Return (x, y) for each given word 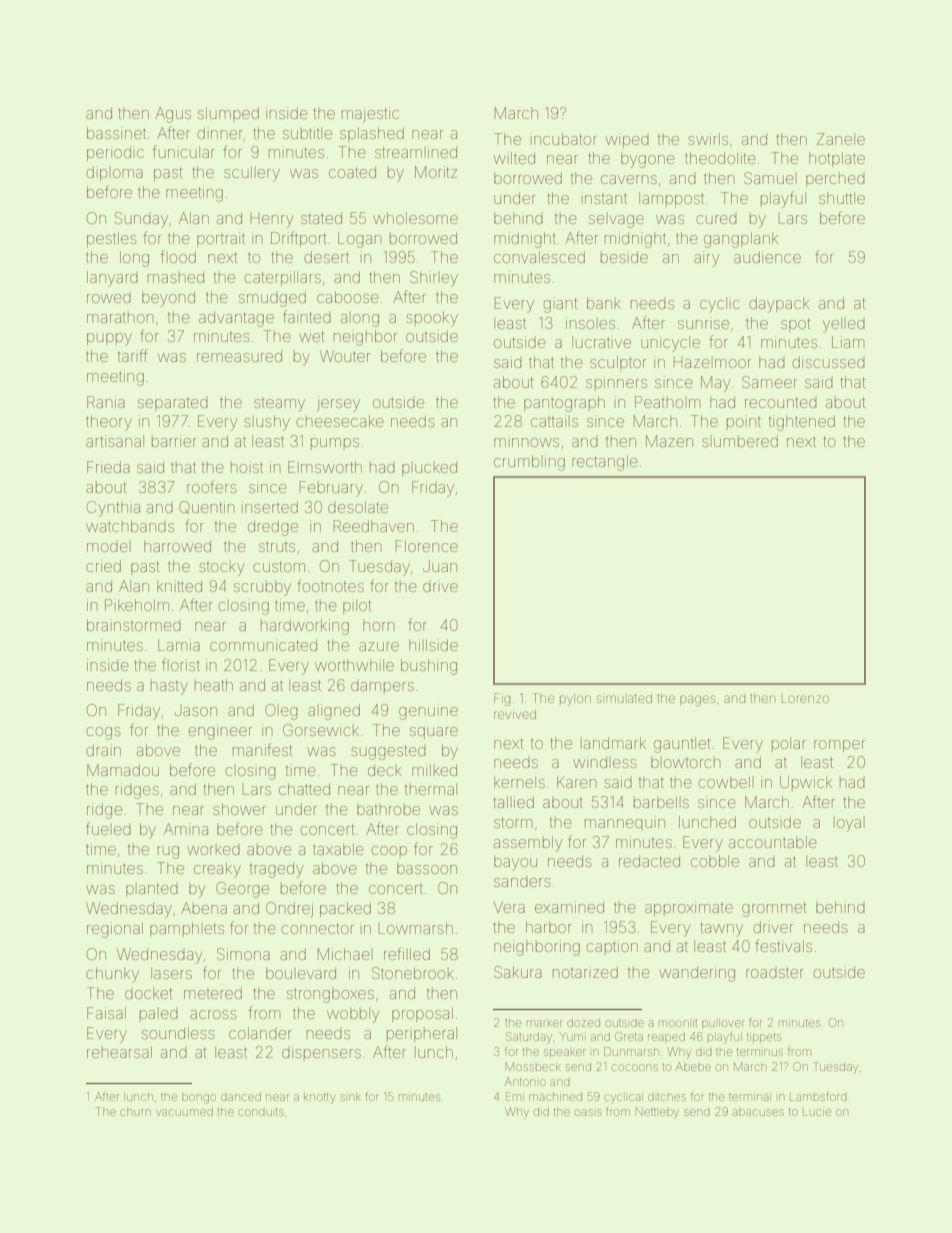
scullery (252, 174)
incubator (564, 139)
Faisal (106, 1013)
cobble (715, 861)
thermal (431, 789)
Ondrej (289, 909)
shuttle (842, 198)
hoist (247, 467)
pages (697, 700)
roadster (775, 972)
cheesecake (339, 421)
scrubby (262, 588)
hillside (433, 645)
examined (569, 907)
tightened (802, 423)
